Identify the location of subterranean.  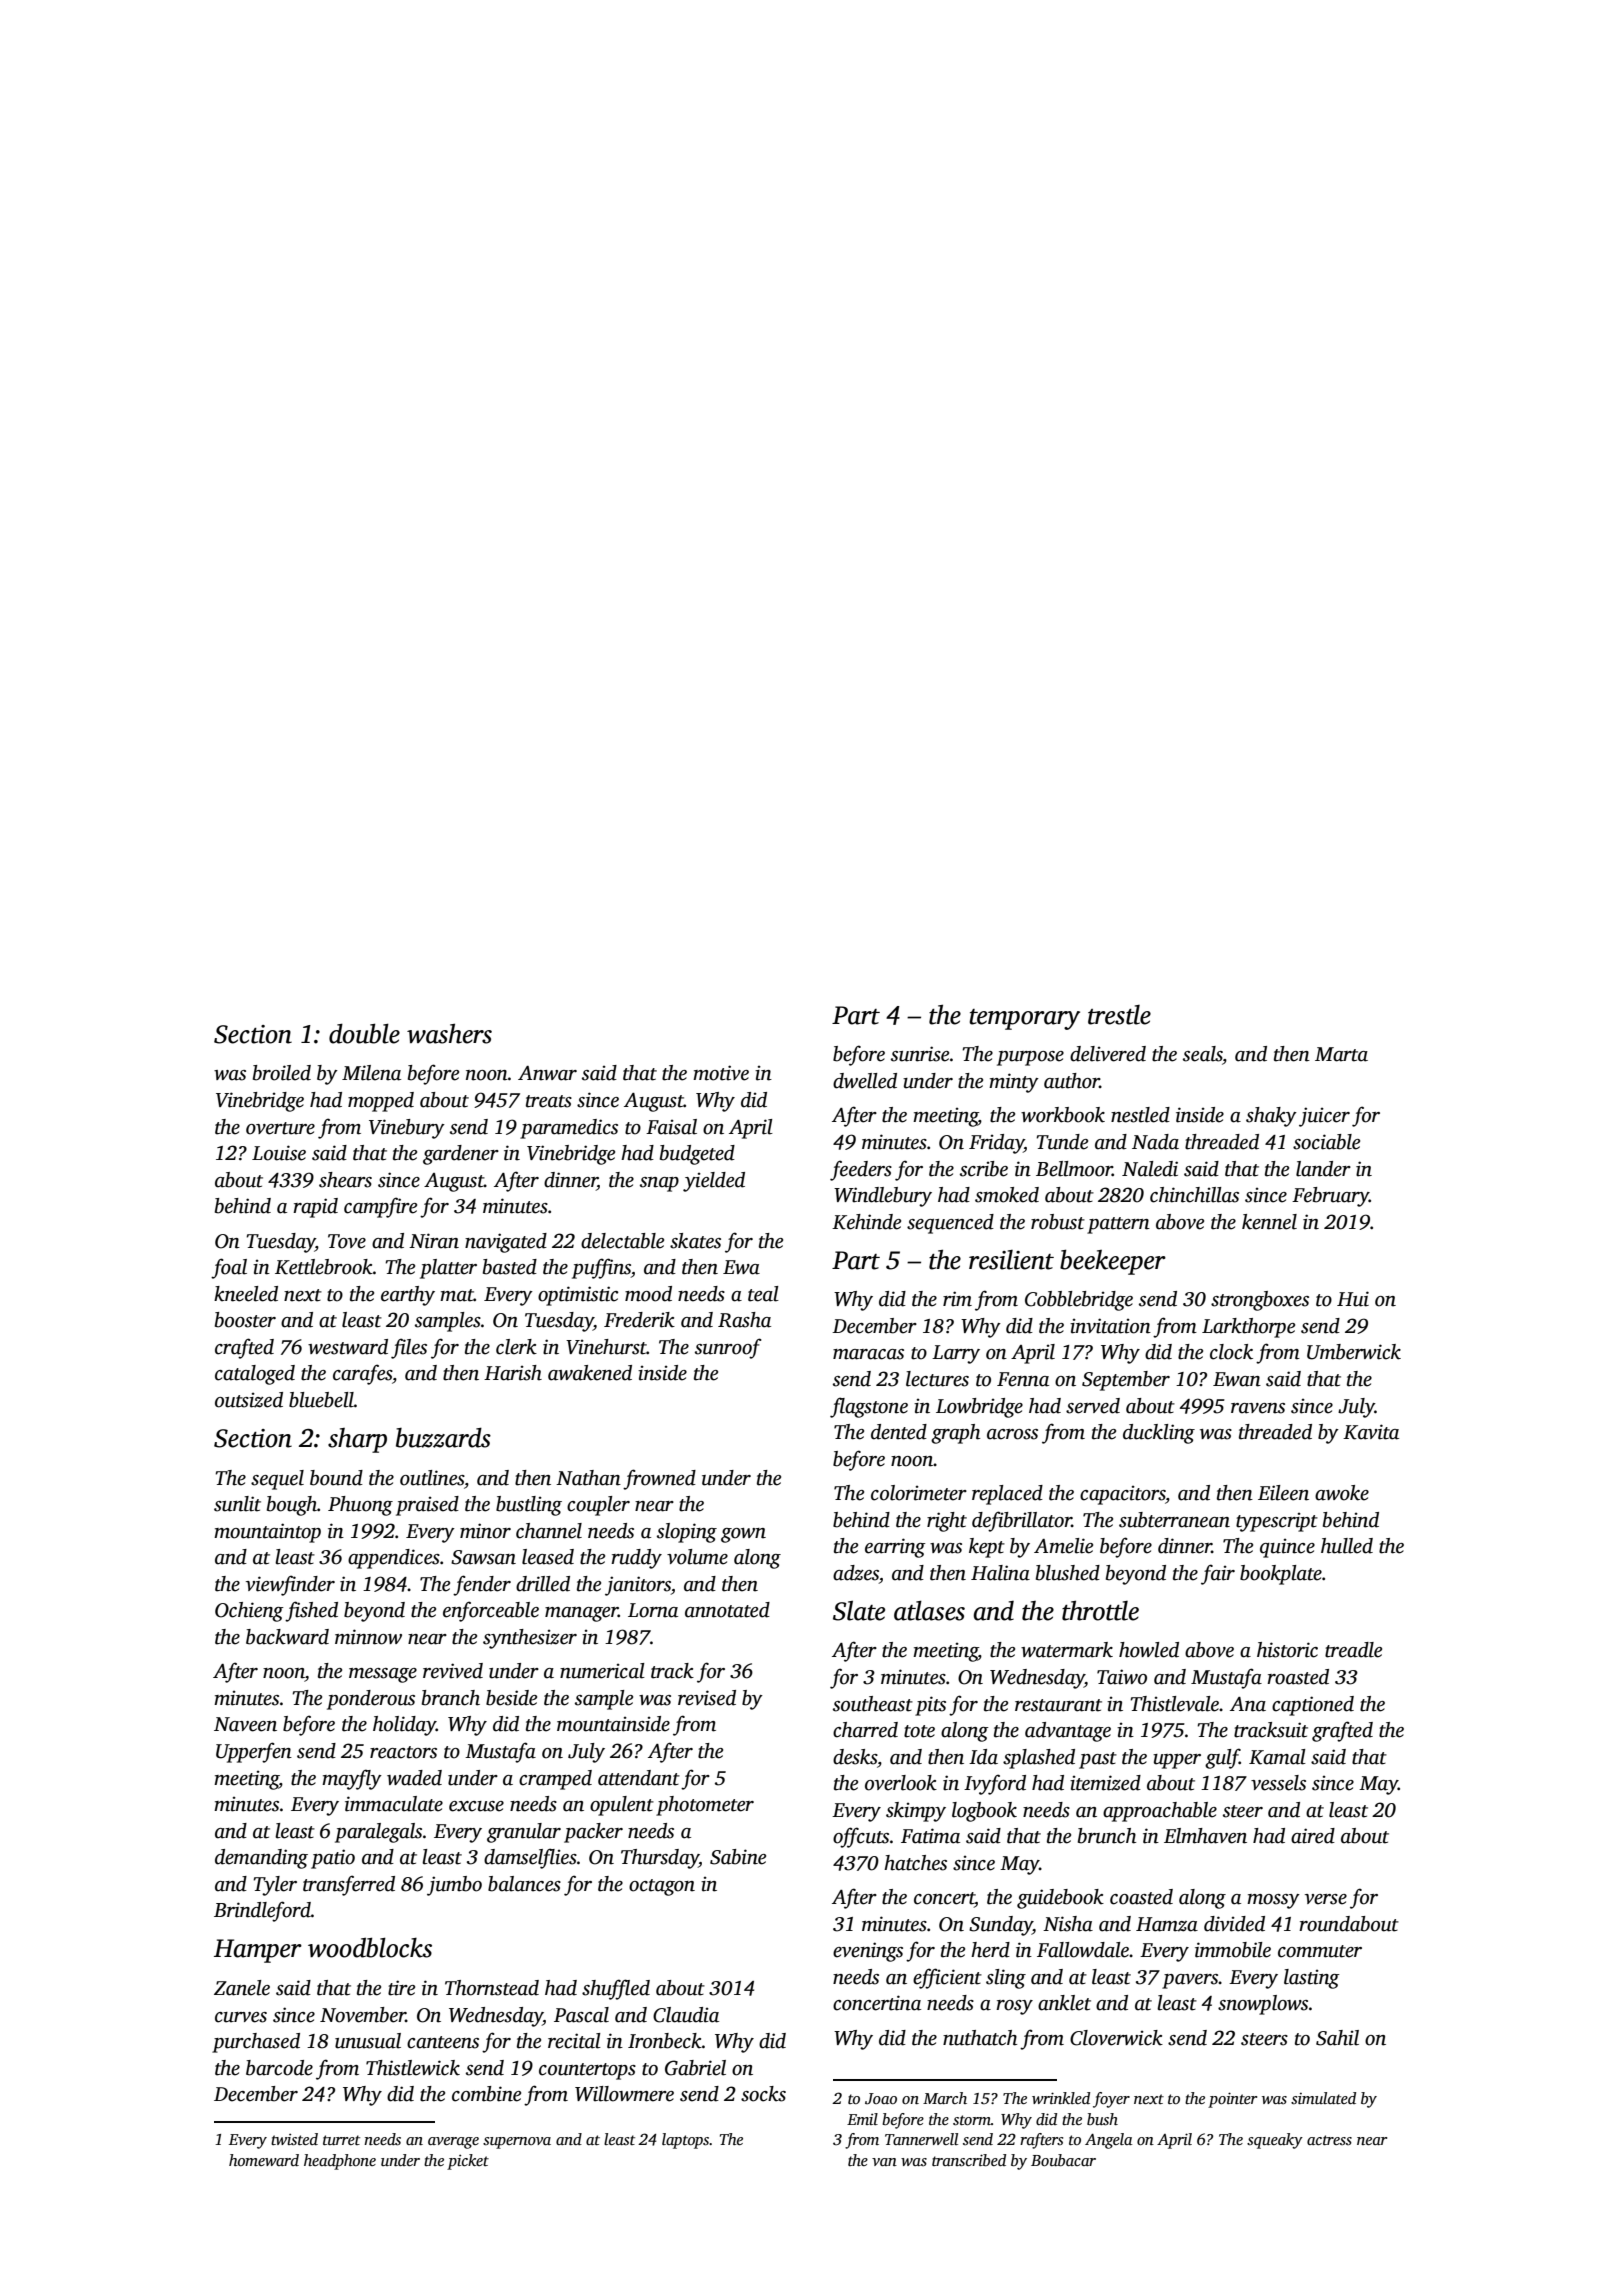
(1174, 1520).
